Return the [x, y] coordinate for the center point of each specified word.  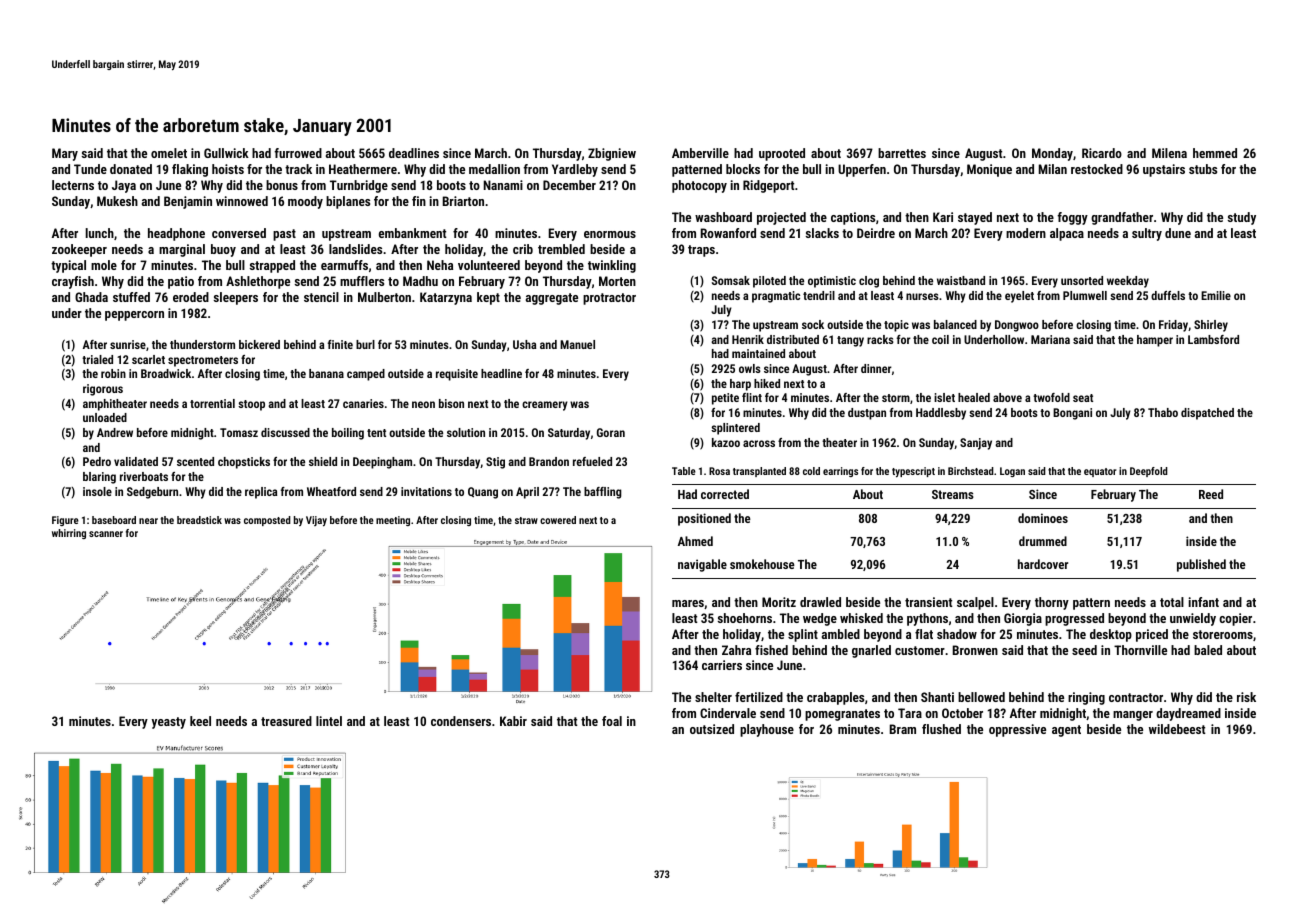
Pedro [97, 461]
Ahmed [695, 541]
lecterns [73, 185]
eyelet [1019, 297]
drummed [1043, 541]
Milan [1053, 169]
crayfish [73, 282]
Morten [617, 281]
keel [200, 721]
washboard [723, 217]
